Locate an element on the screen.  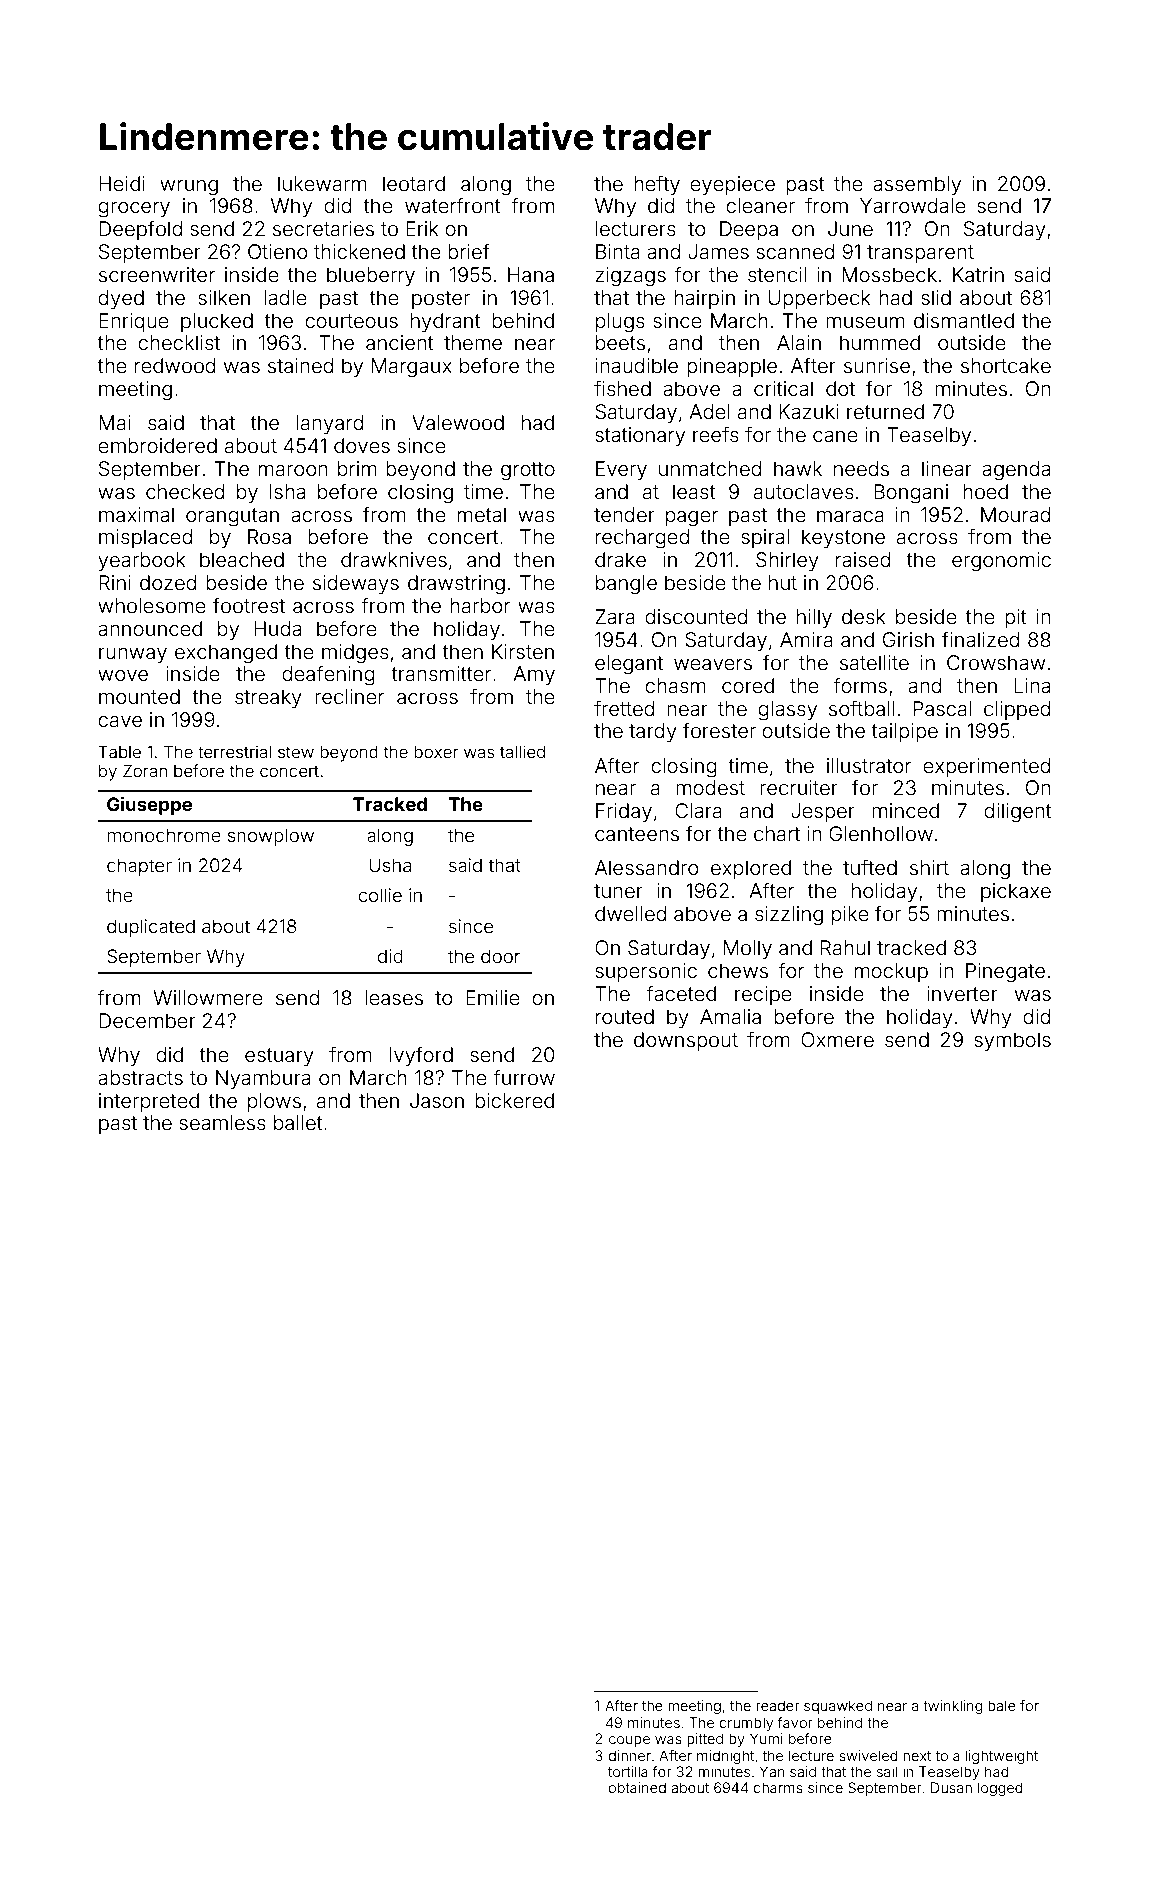
tallied is located at coordinates (522, 751).
